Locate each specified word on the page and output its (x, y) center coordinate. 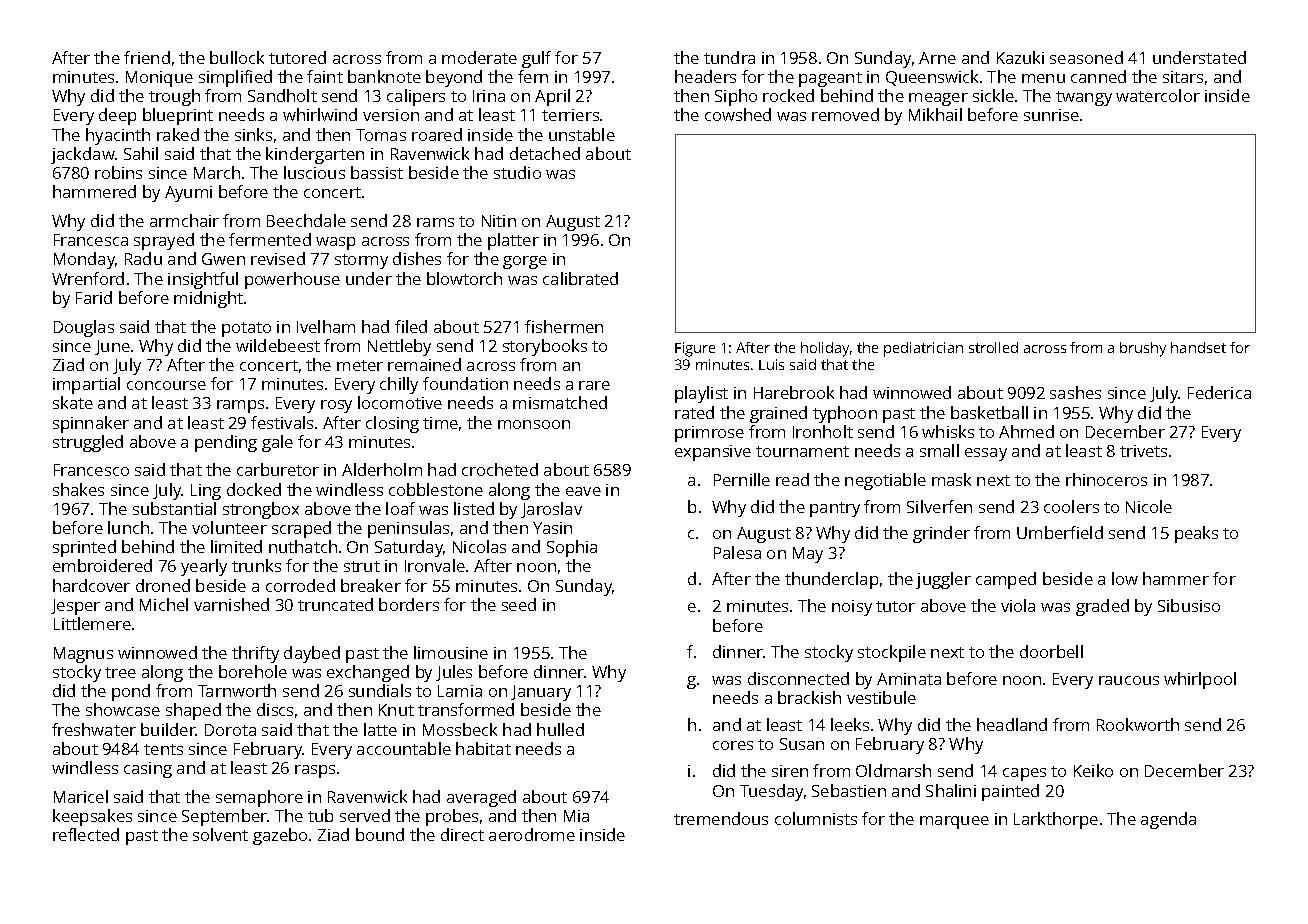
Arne (937, 58)
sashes (1075, 392)
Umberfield (1060, 532)
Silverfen (939, 506)
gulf (536, 59)
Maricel (81, 796)
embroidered (102, 565)
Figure (695, 349)
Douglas (84, 328)
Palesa (737, 552)
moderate (479, 57)
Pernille (742, 479)
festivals (282, 422)
